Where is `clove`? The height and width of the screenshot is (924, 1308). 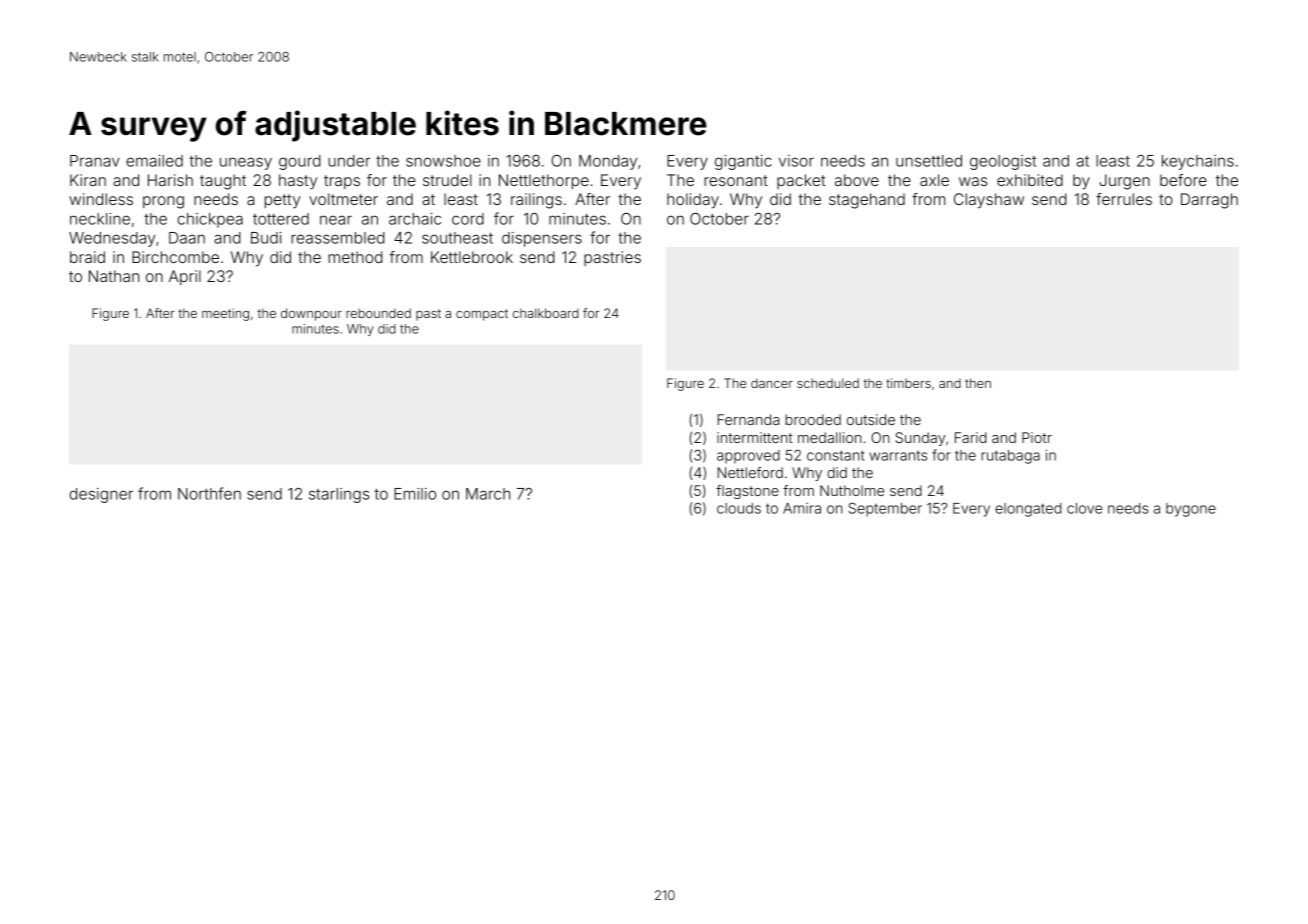 clove is located at coordinates (1084, 508).
